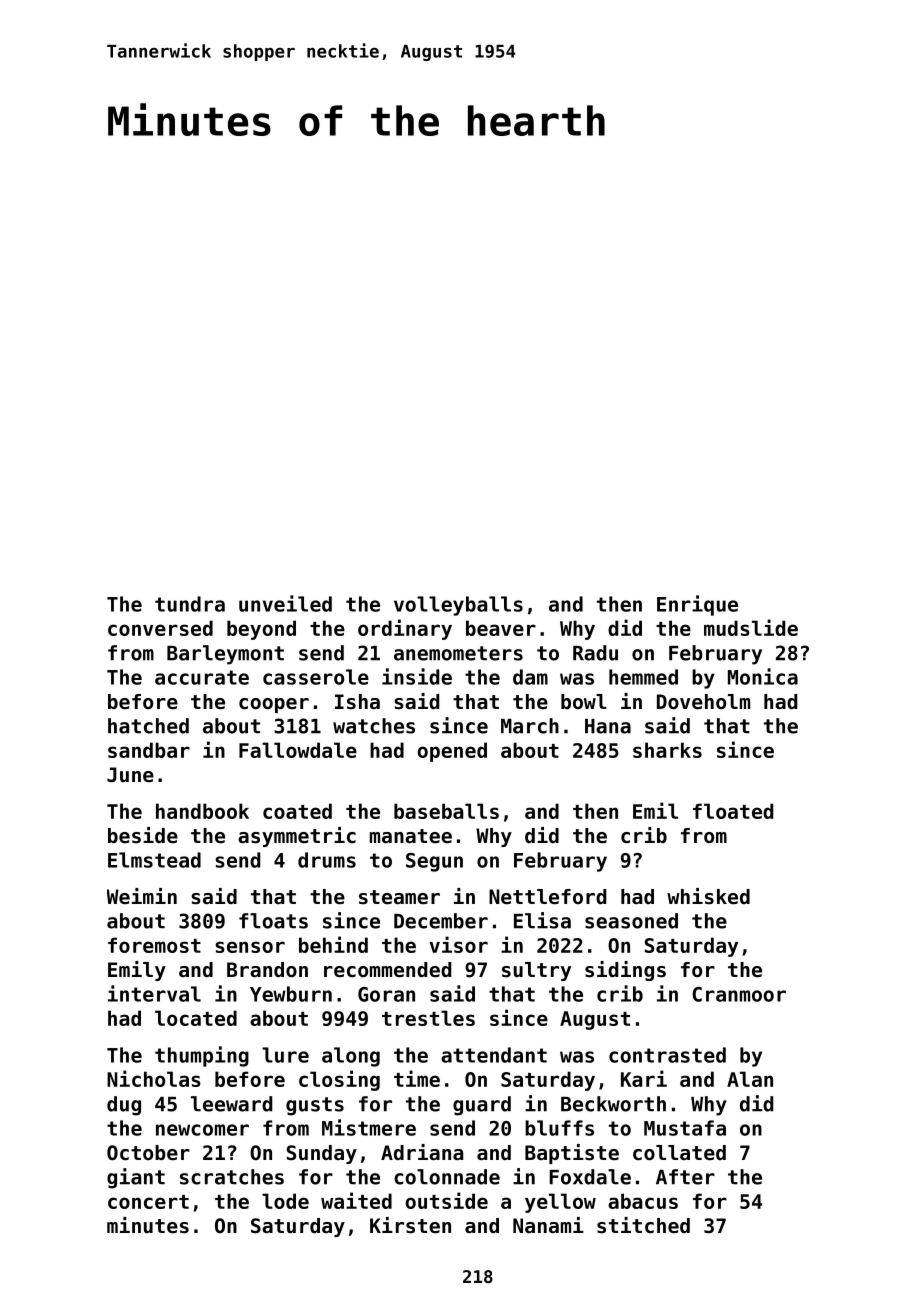  I want to click on tundra, so click(190, 604).
